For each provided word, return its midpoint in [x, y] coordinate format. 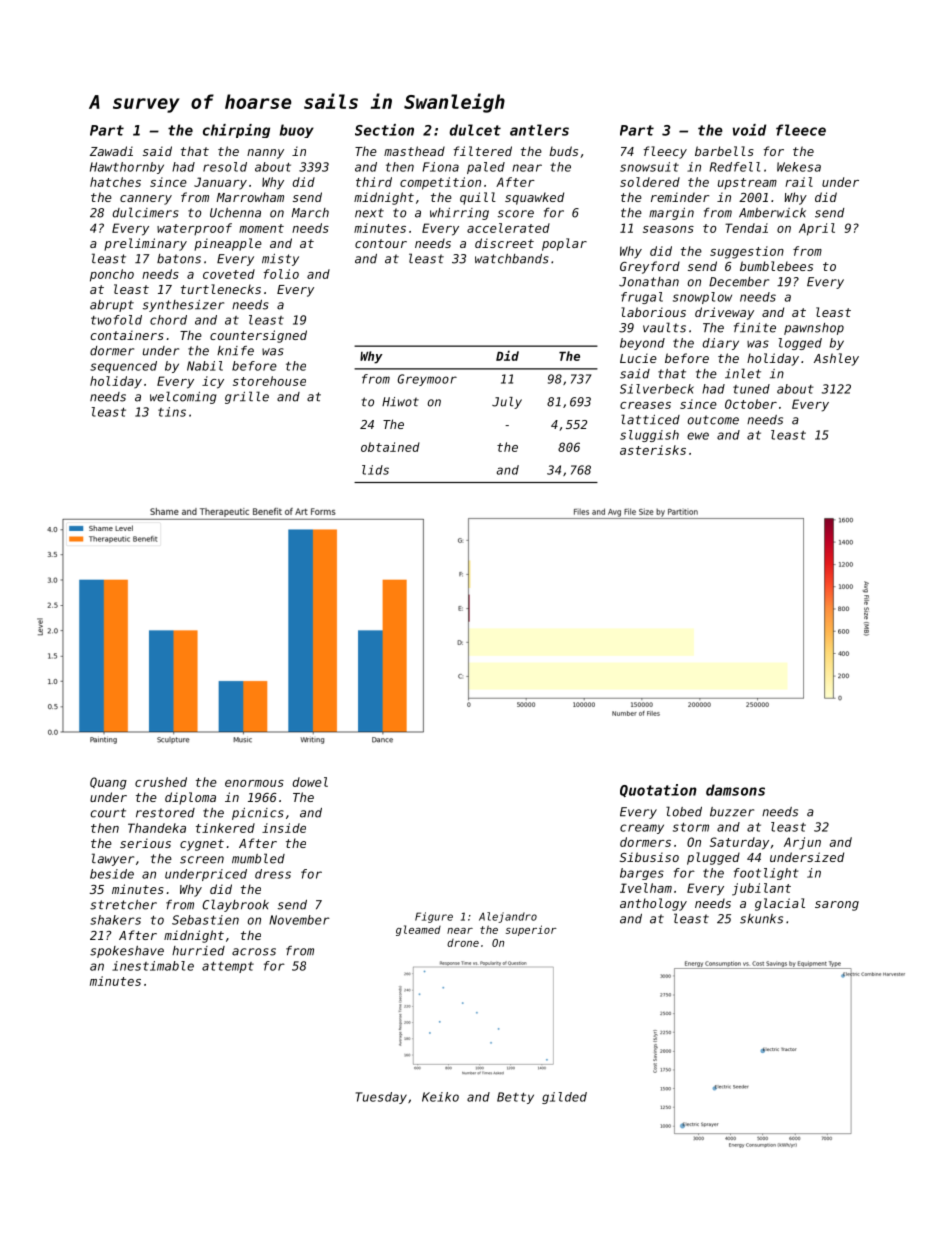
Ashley [836, 359]
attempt [228, 967]
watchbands [512, 259]
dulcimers [146, 212]
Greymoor [427, 380]
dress [273, 874]
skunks [761, 919]
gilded [564, 1098]
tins [172, 412]
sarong [837, 906]
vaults [664, 327]
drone [463, 943]
